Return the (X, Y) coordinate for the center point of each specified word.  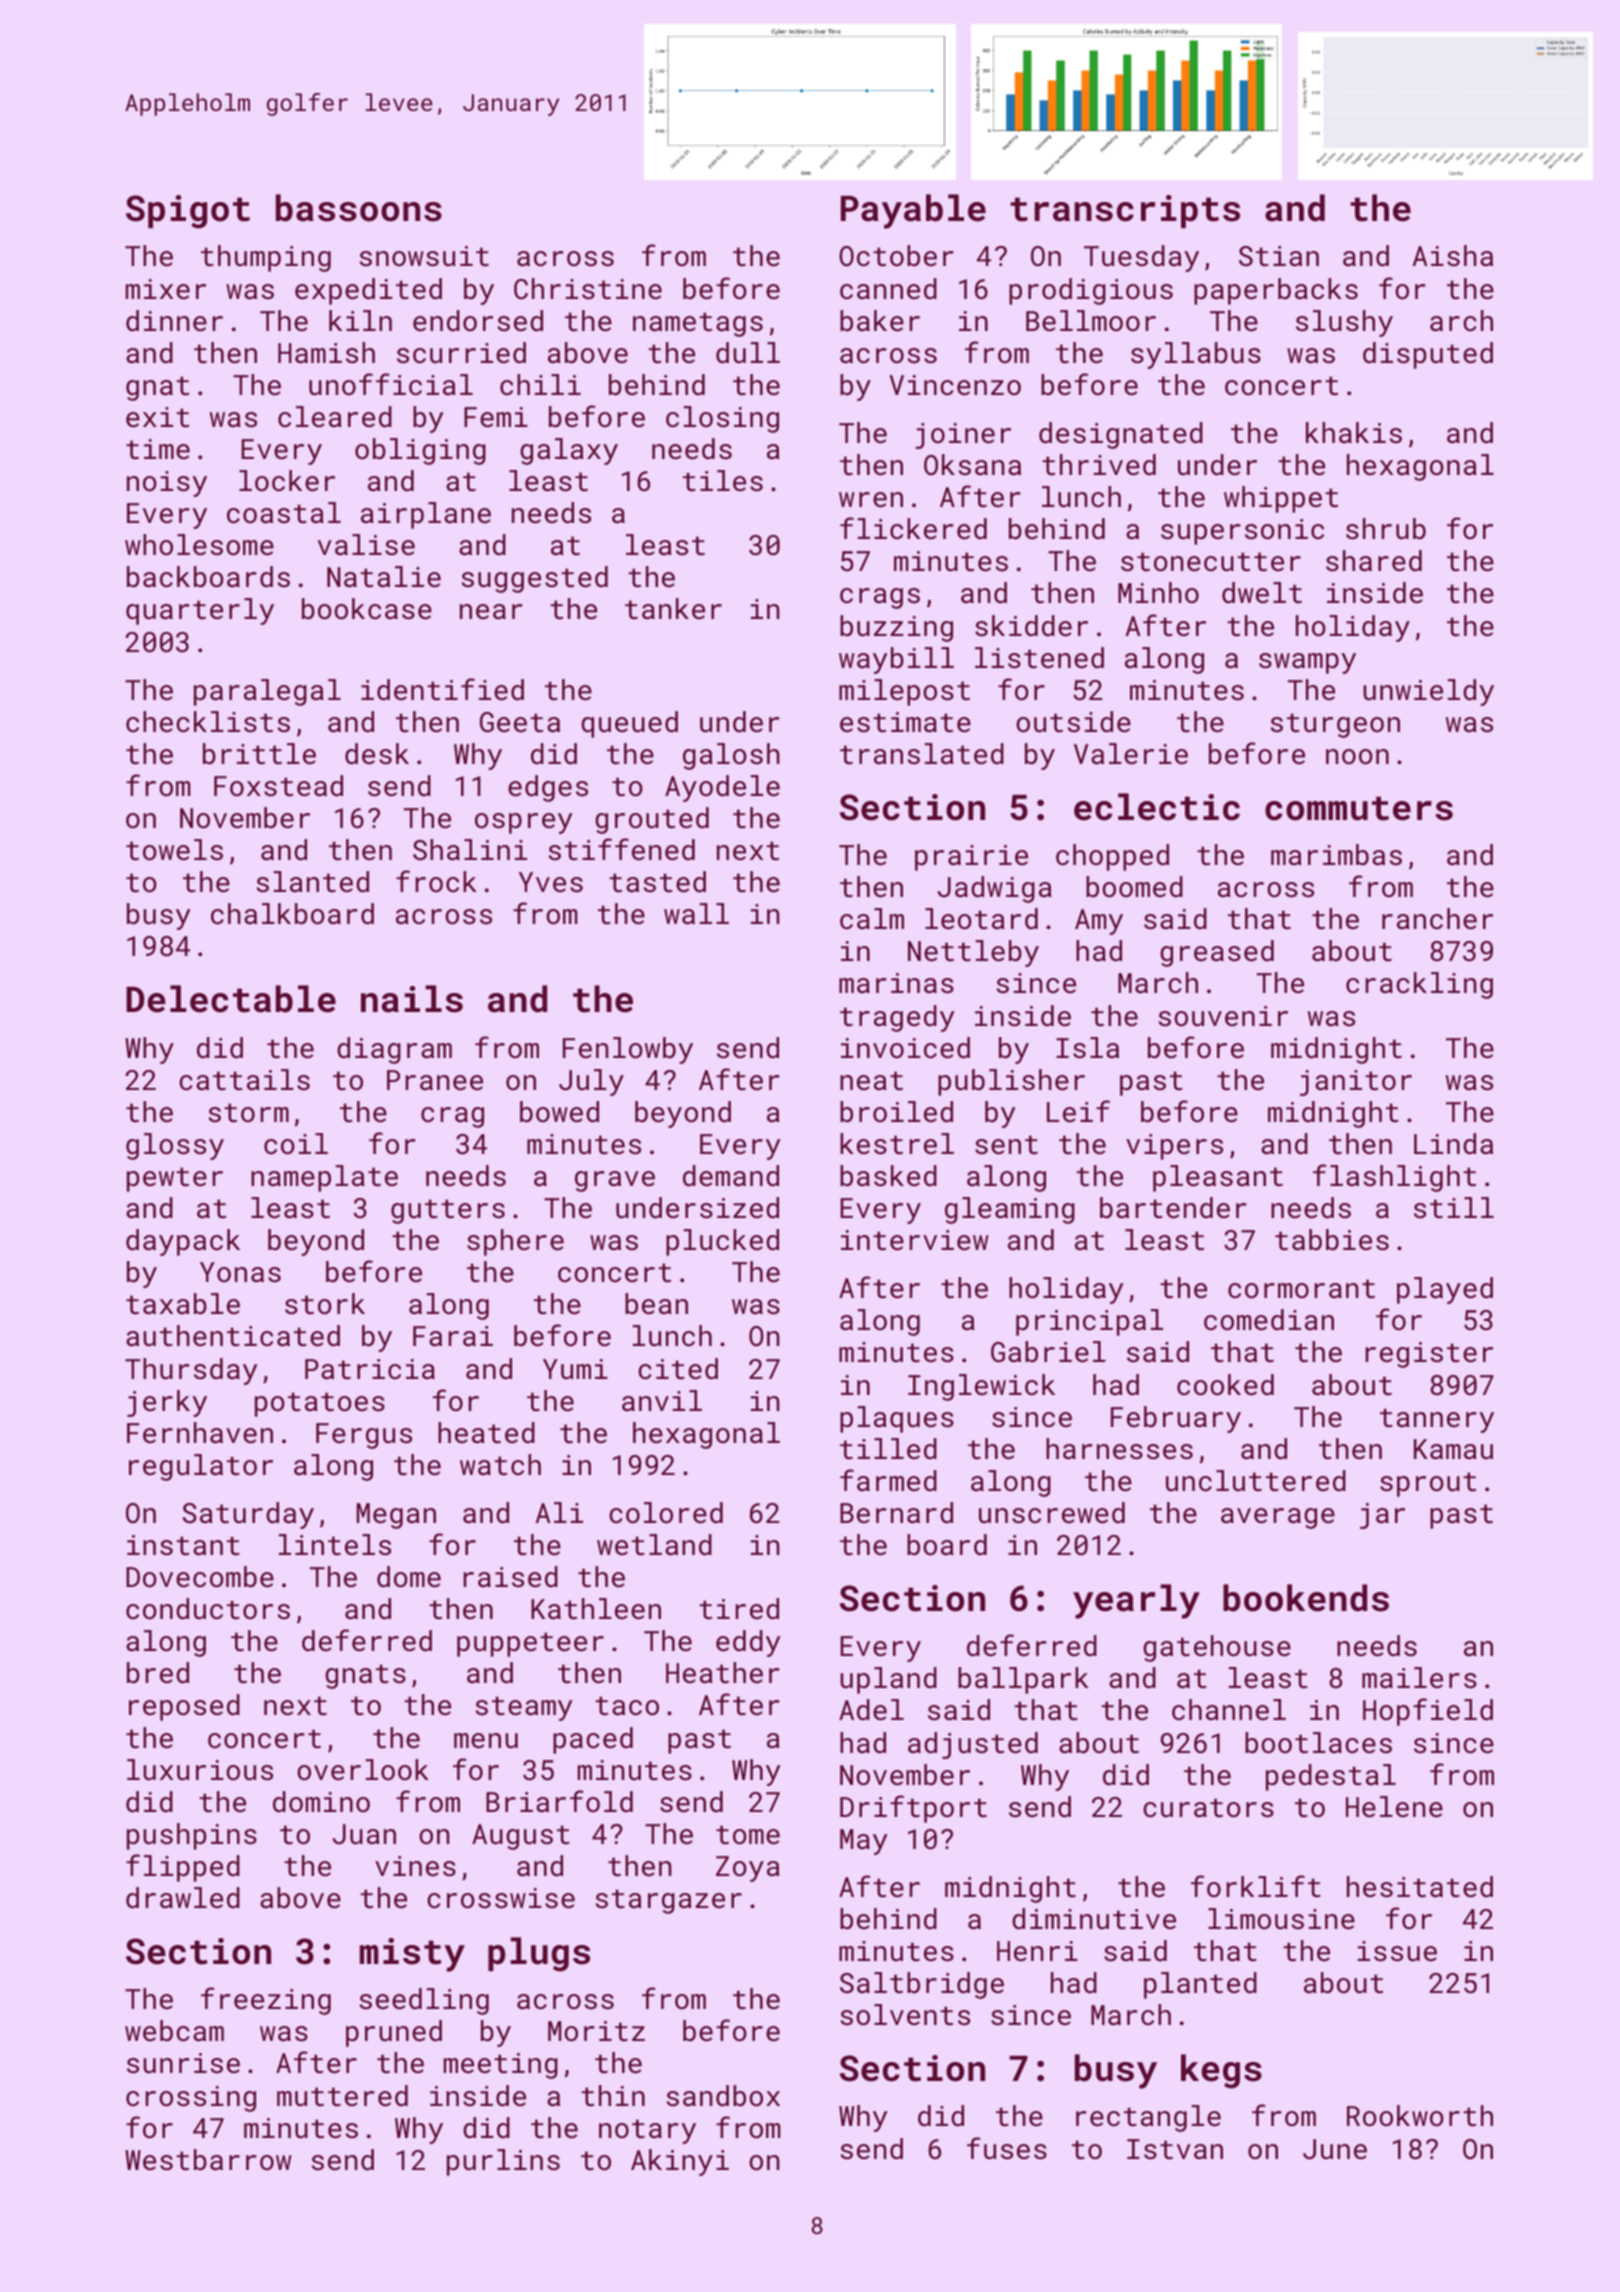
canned (888, 289)
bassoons (359, 208)
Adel (871, 1710)
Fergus (364, 1436)
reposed (184, 1707)
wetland (654, 1545)
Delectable (231, 999)
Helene (1394, 1807)
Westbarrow (208, 2160)
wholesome (199, 545)
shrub (1386, 529)
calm (872, 919)
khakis (1354, 433)
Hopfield (1428, 1712)
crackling (1419, 985)
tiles (723, 481)
